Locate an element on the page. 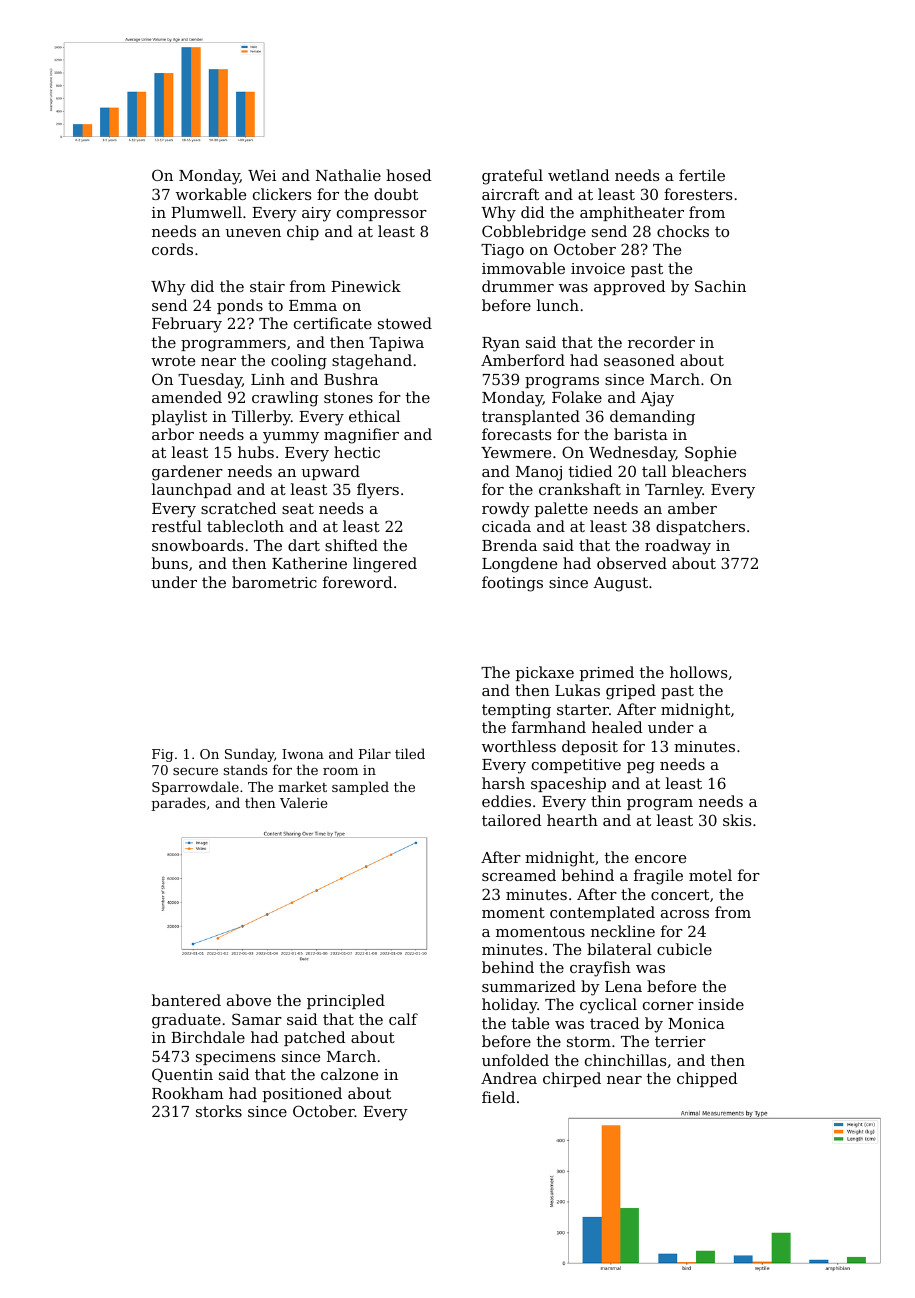 This page has height=1298, width=915. holiday is located at coordinates (509, 1006).
